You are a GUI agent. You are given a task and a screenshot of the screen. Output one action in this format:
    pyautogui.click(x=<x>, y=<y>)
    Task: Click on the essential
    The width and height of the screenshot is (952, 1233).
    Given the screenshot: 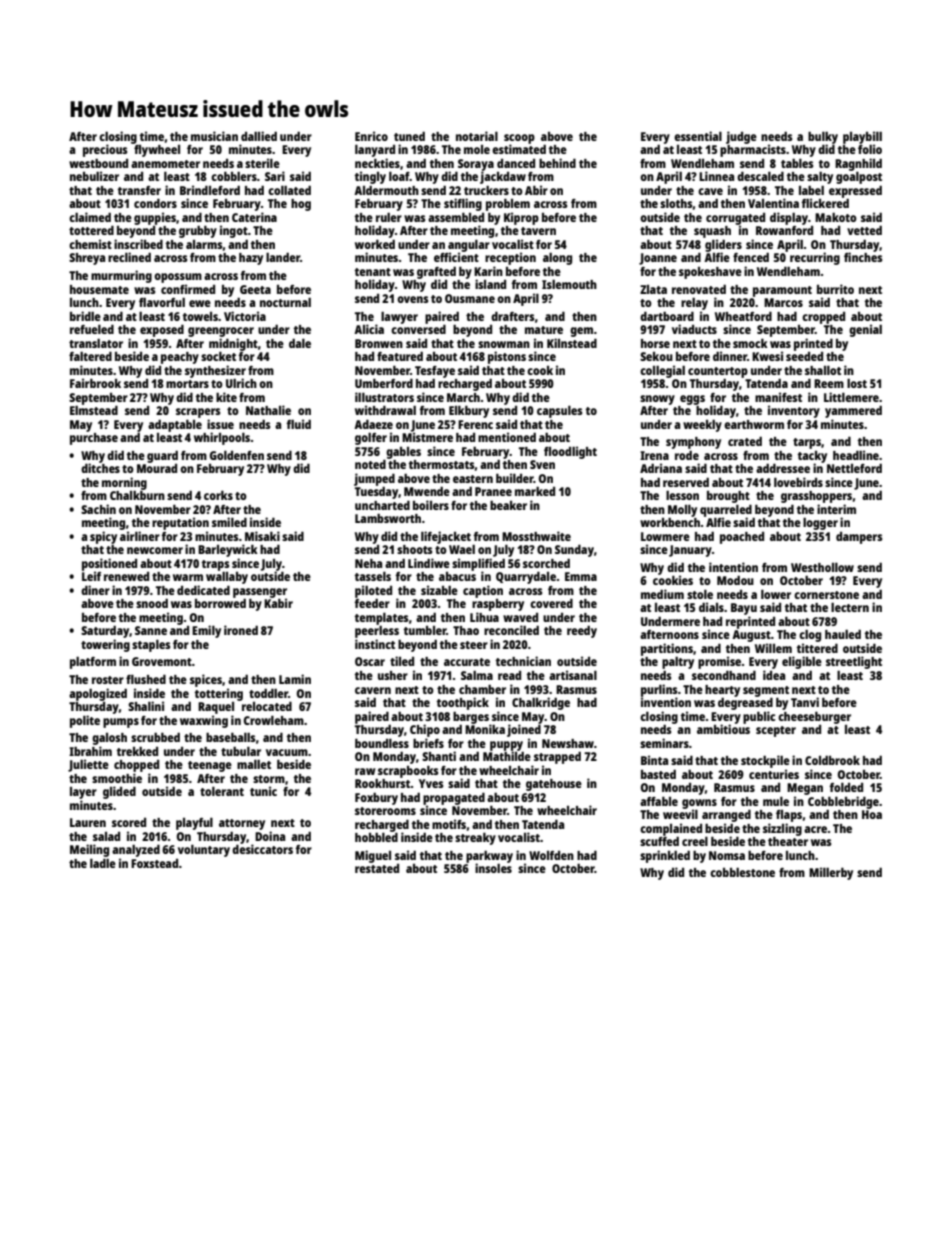 What is the action you would take?
    pyautogui.click(x=698, y=136)
